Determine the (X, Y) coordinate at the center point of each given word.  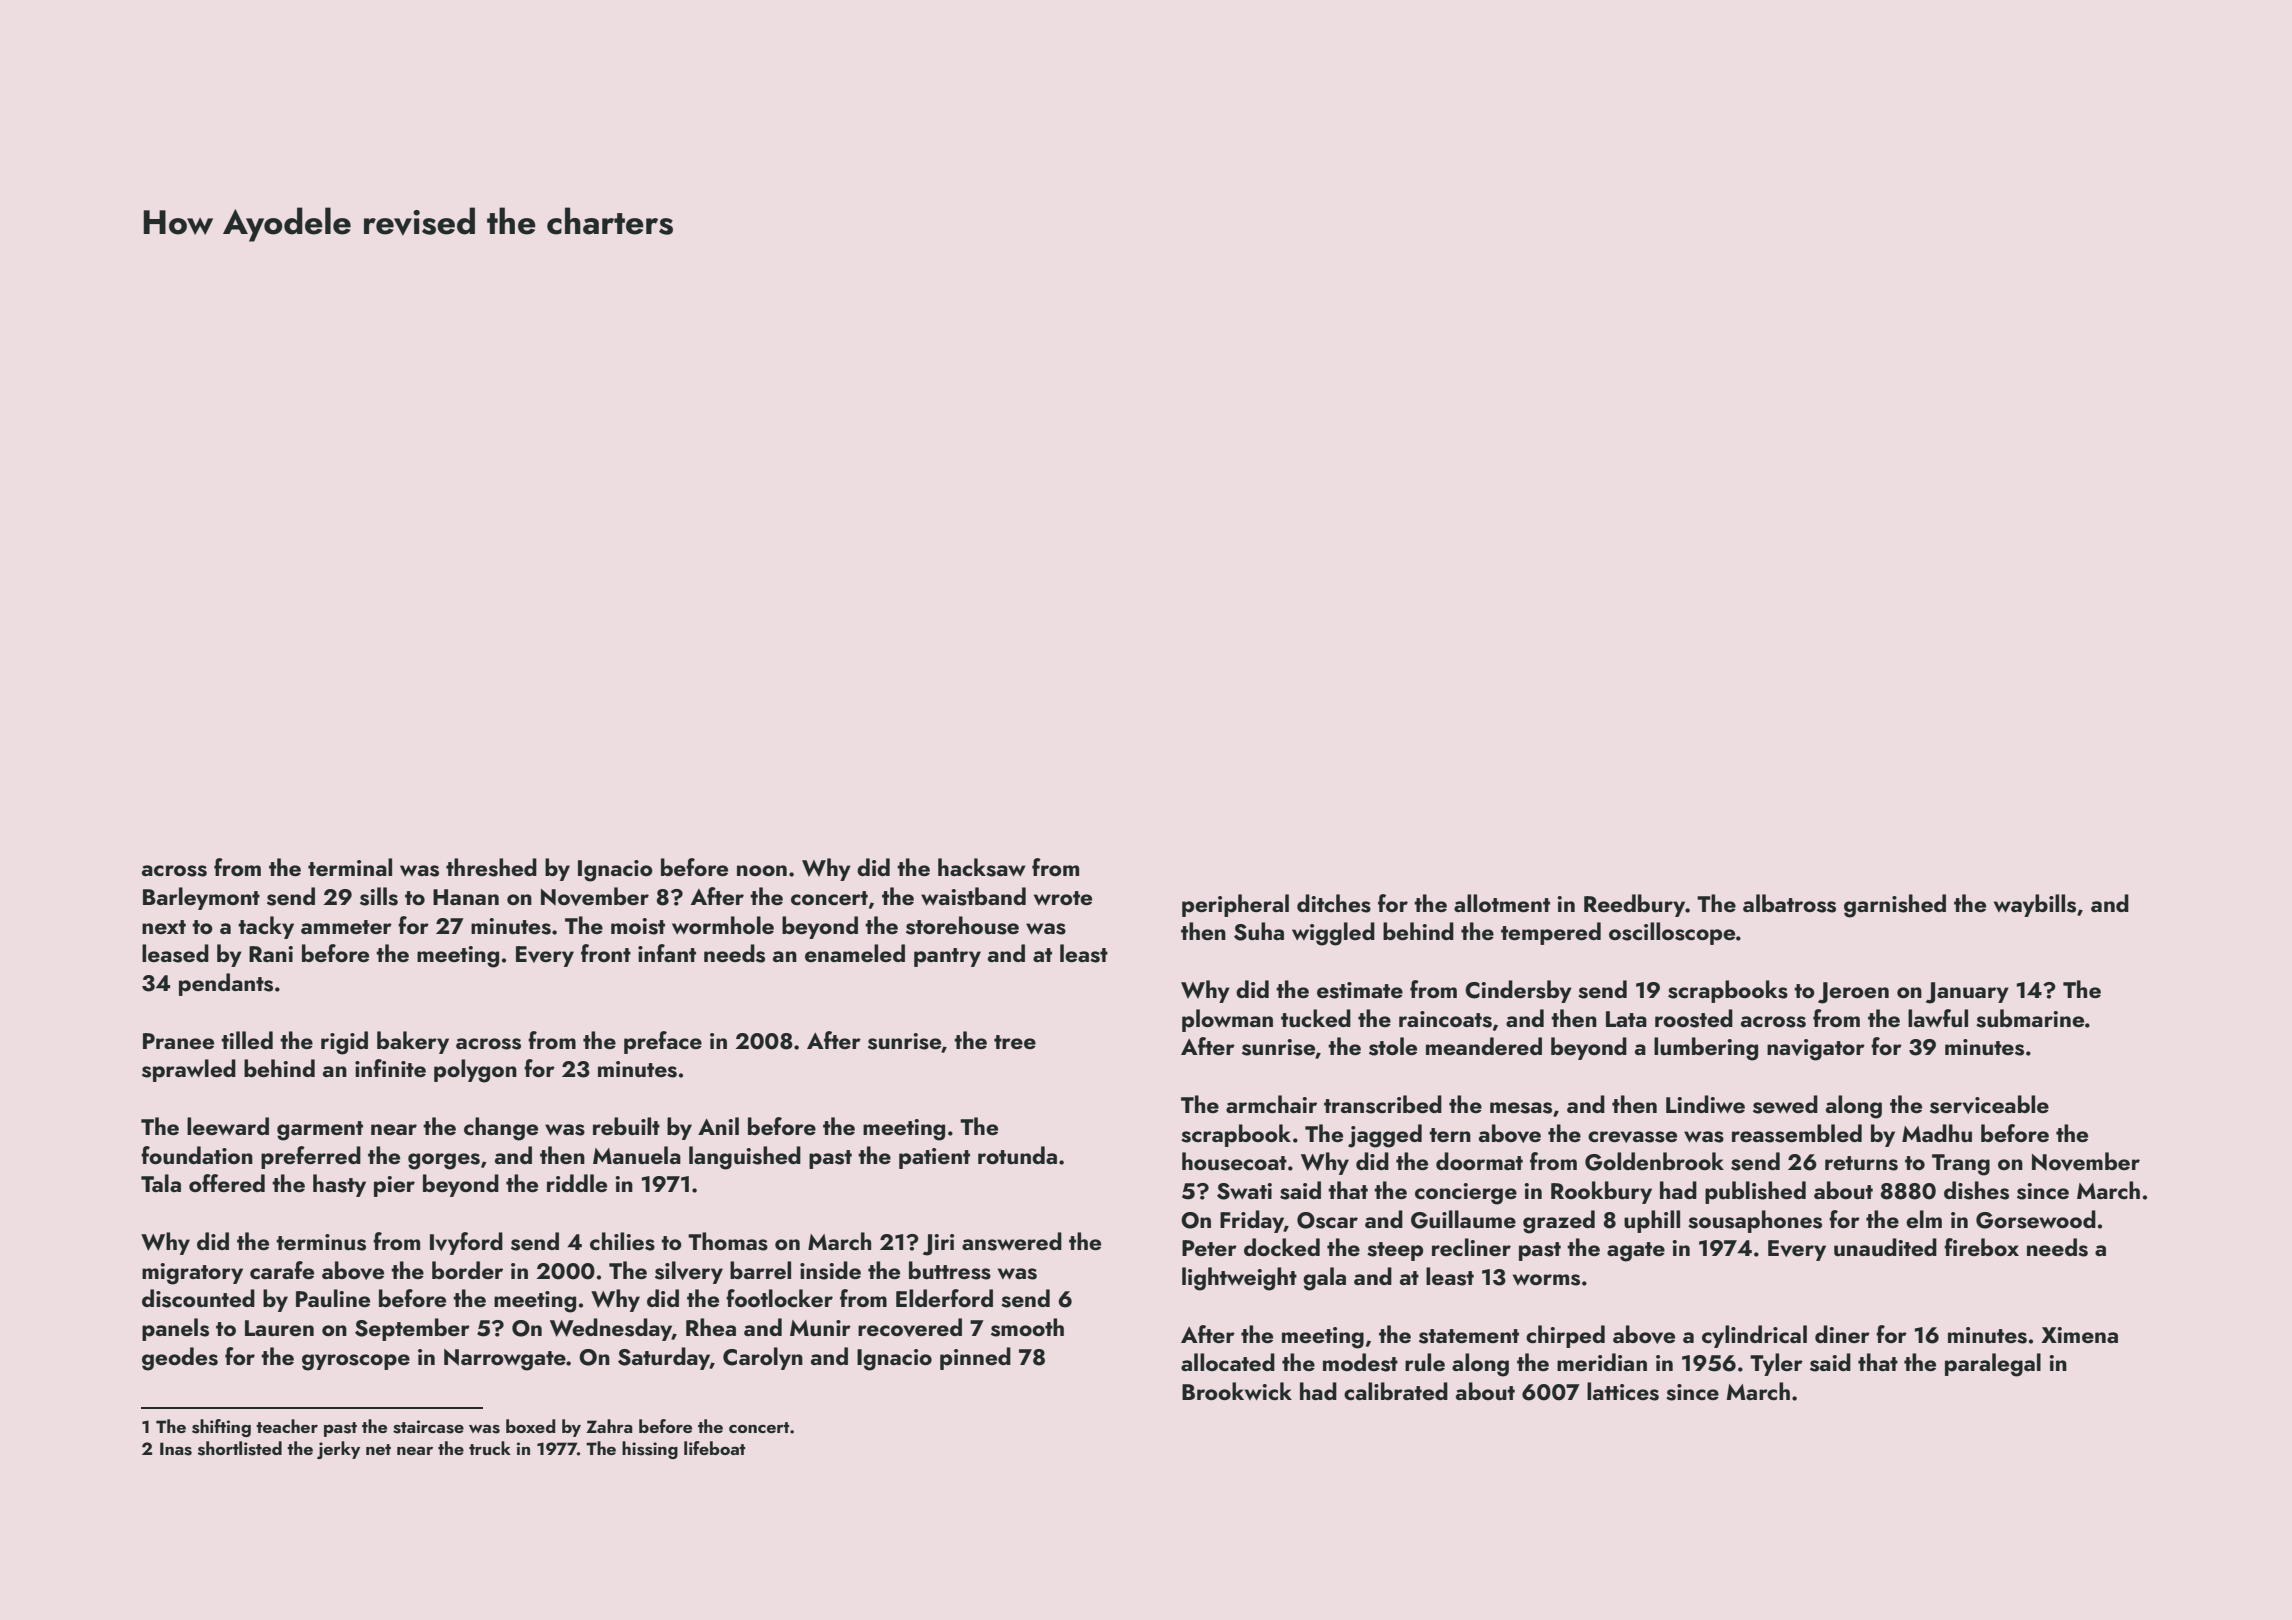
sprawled (189, 1070)
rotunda (1017, 1155)
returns (1861, 1163)
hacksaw (982, 867)
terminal (350, 867)
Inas (176, 1449)
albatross (1789, 903)
